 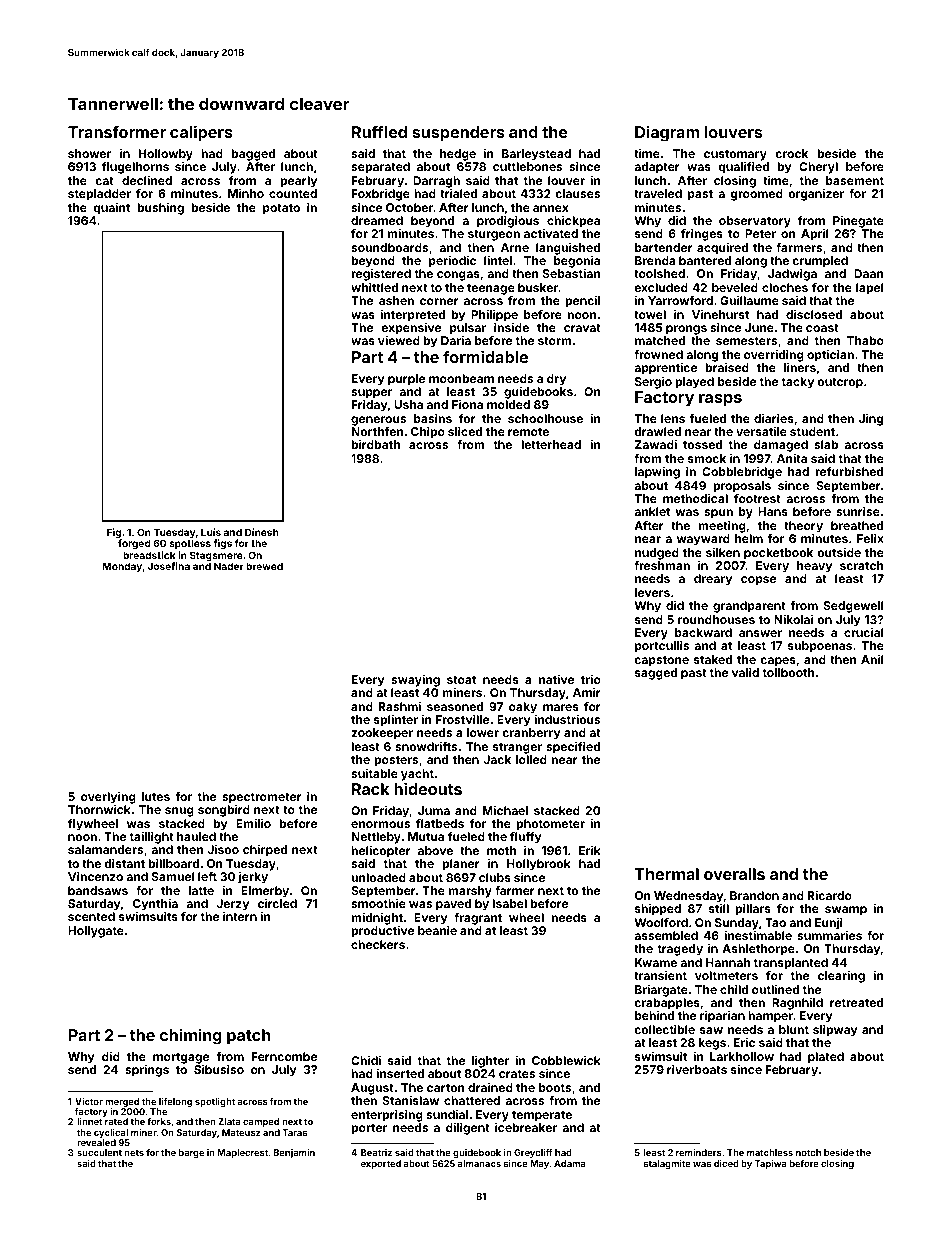 I want to click on springs, so click(x=147, y=1071).
